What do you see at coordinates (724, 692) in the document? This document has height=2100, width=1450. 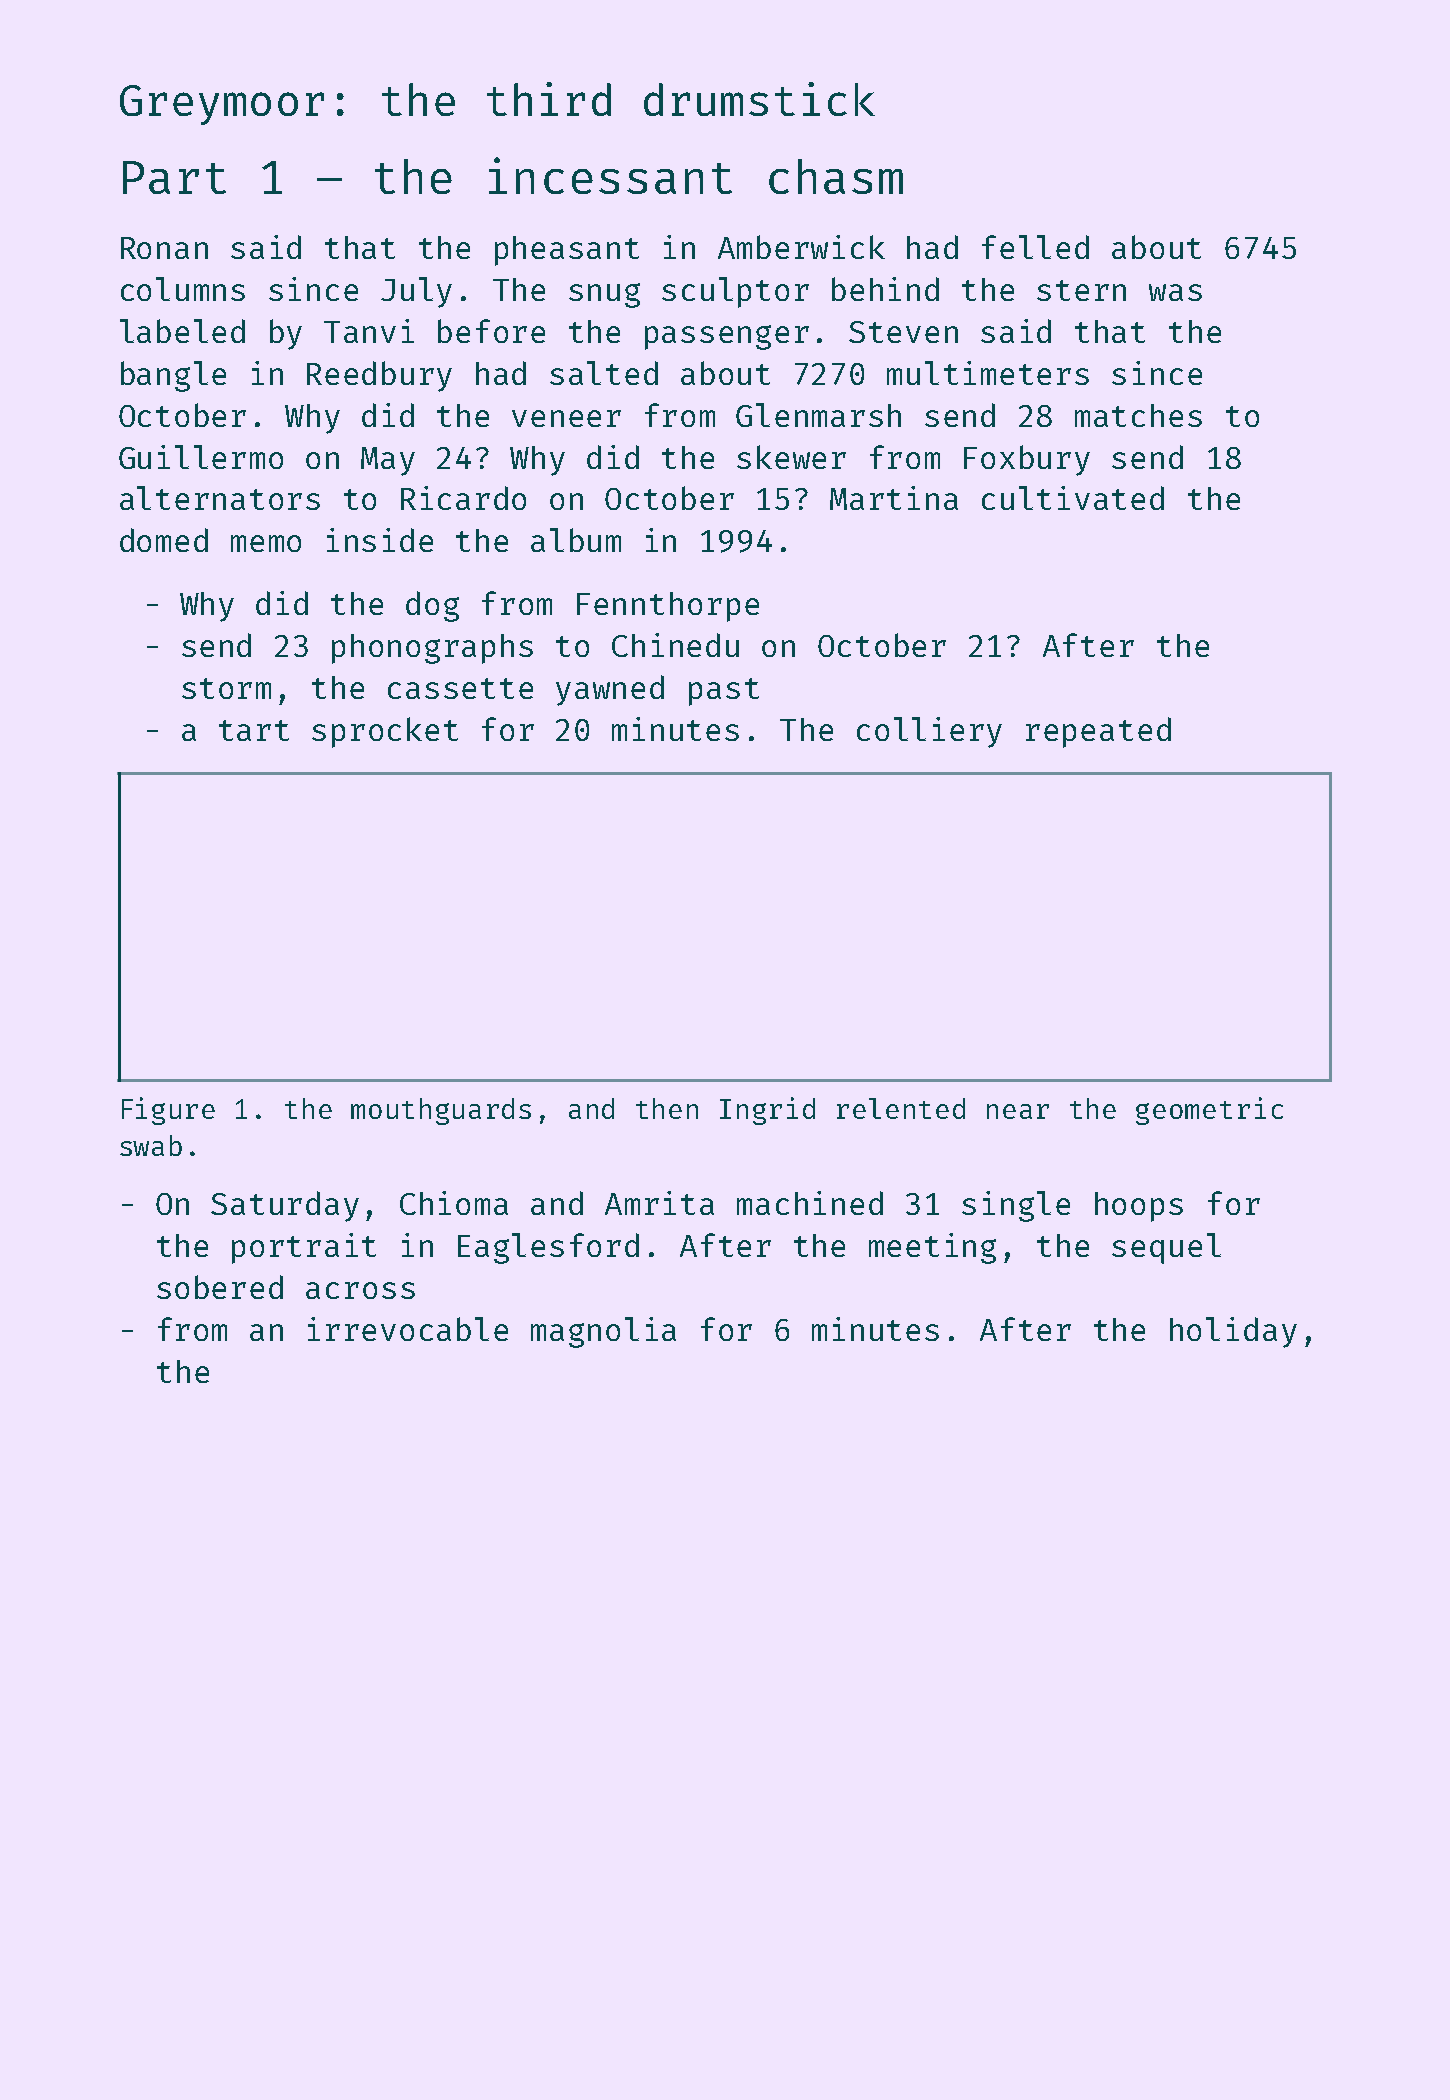 I see `past` at bounding box center [724, 692].
